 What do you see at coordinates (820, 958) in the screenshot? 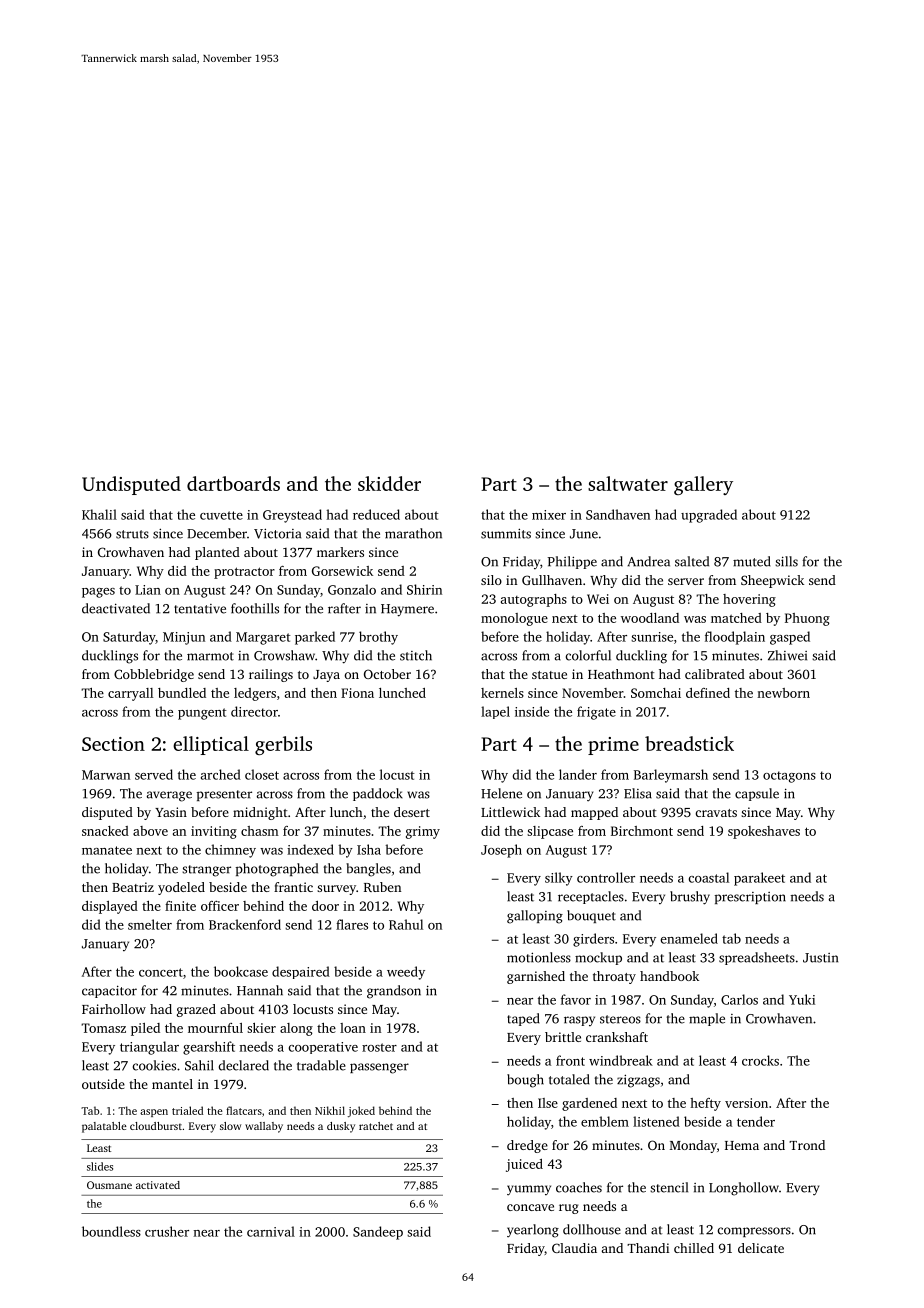
I see `Justin` at bounding box center [820, 958].
